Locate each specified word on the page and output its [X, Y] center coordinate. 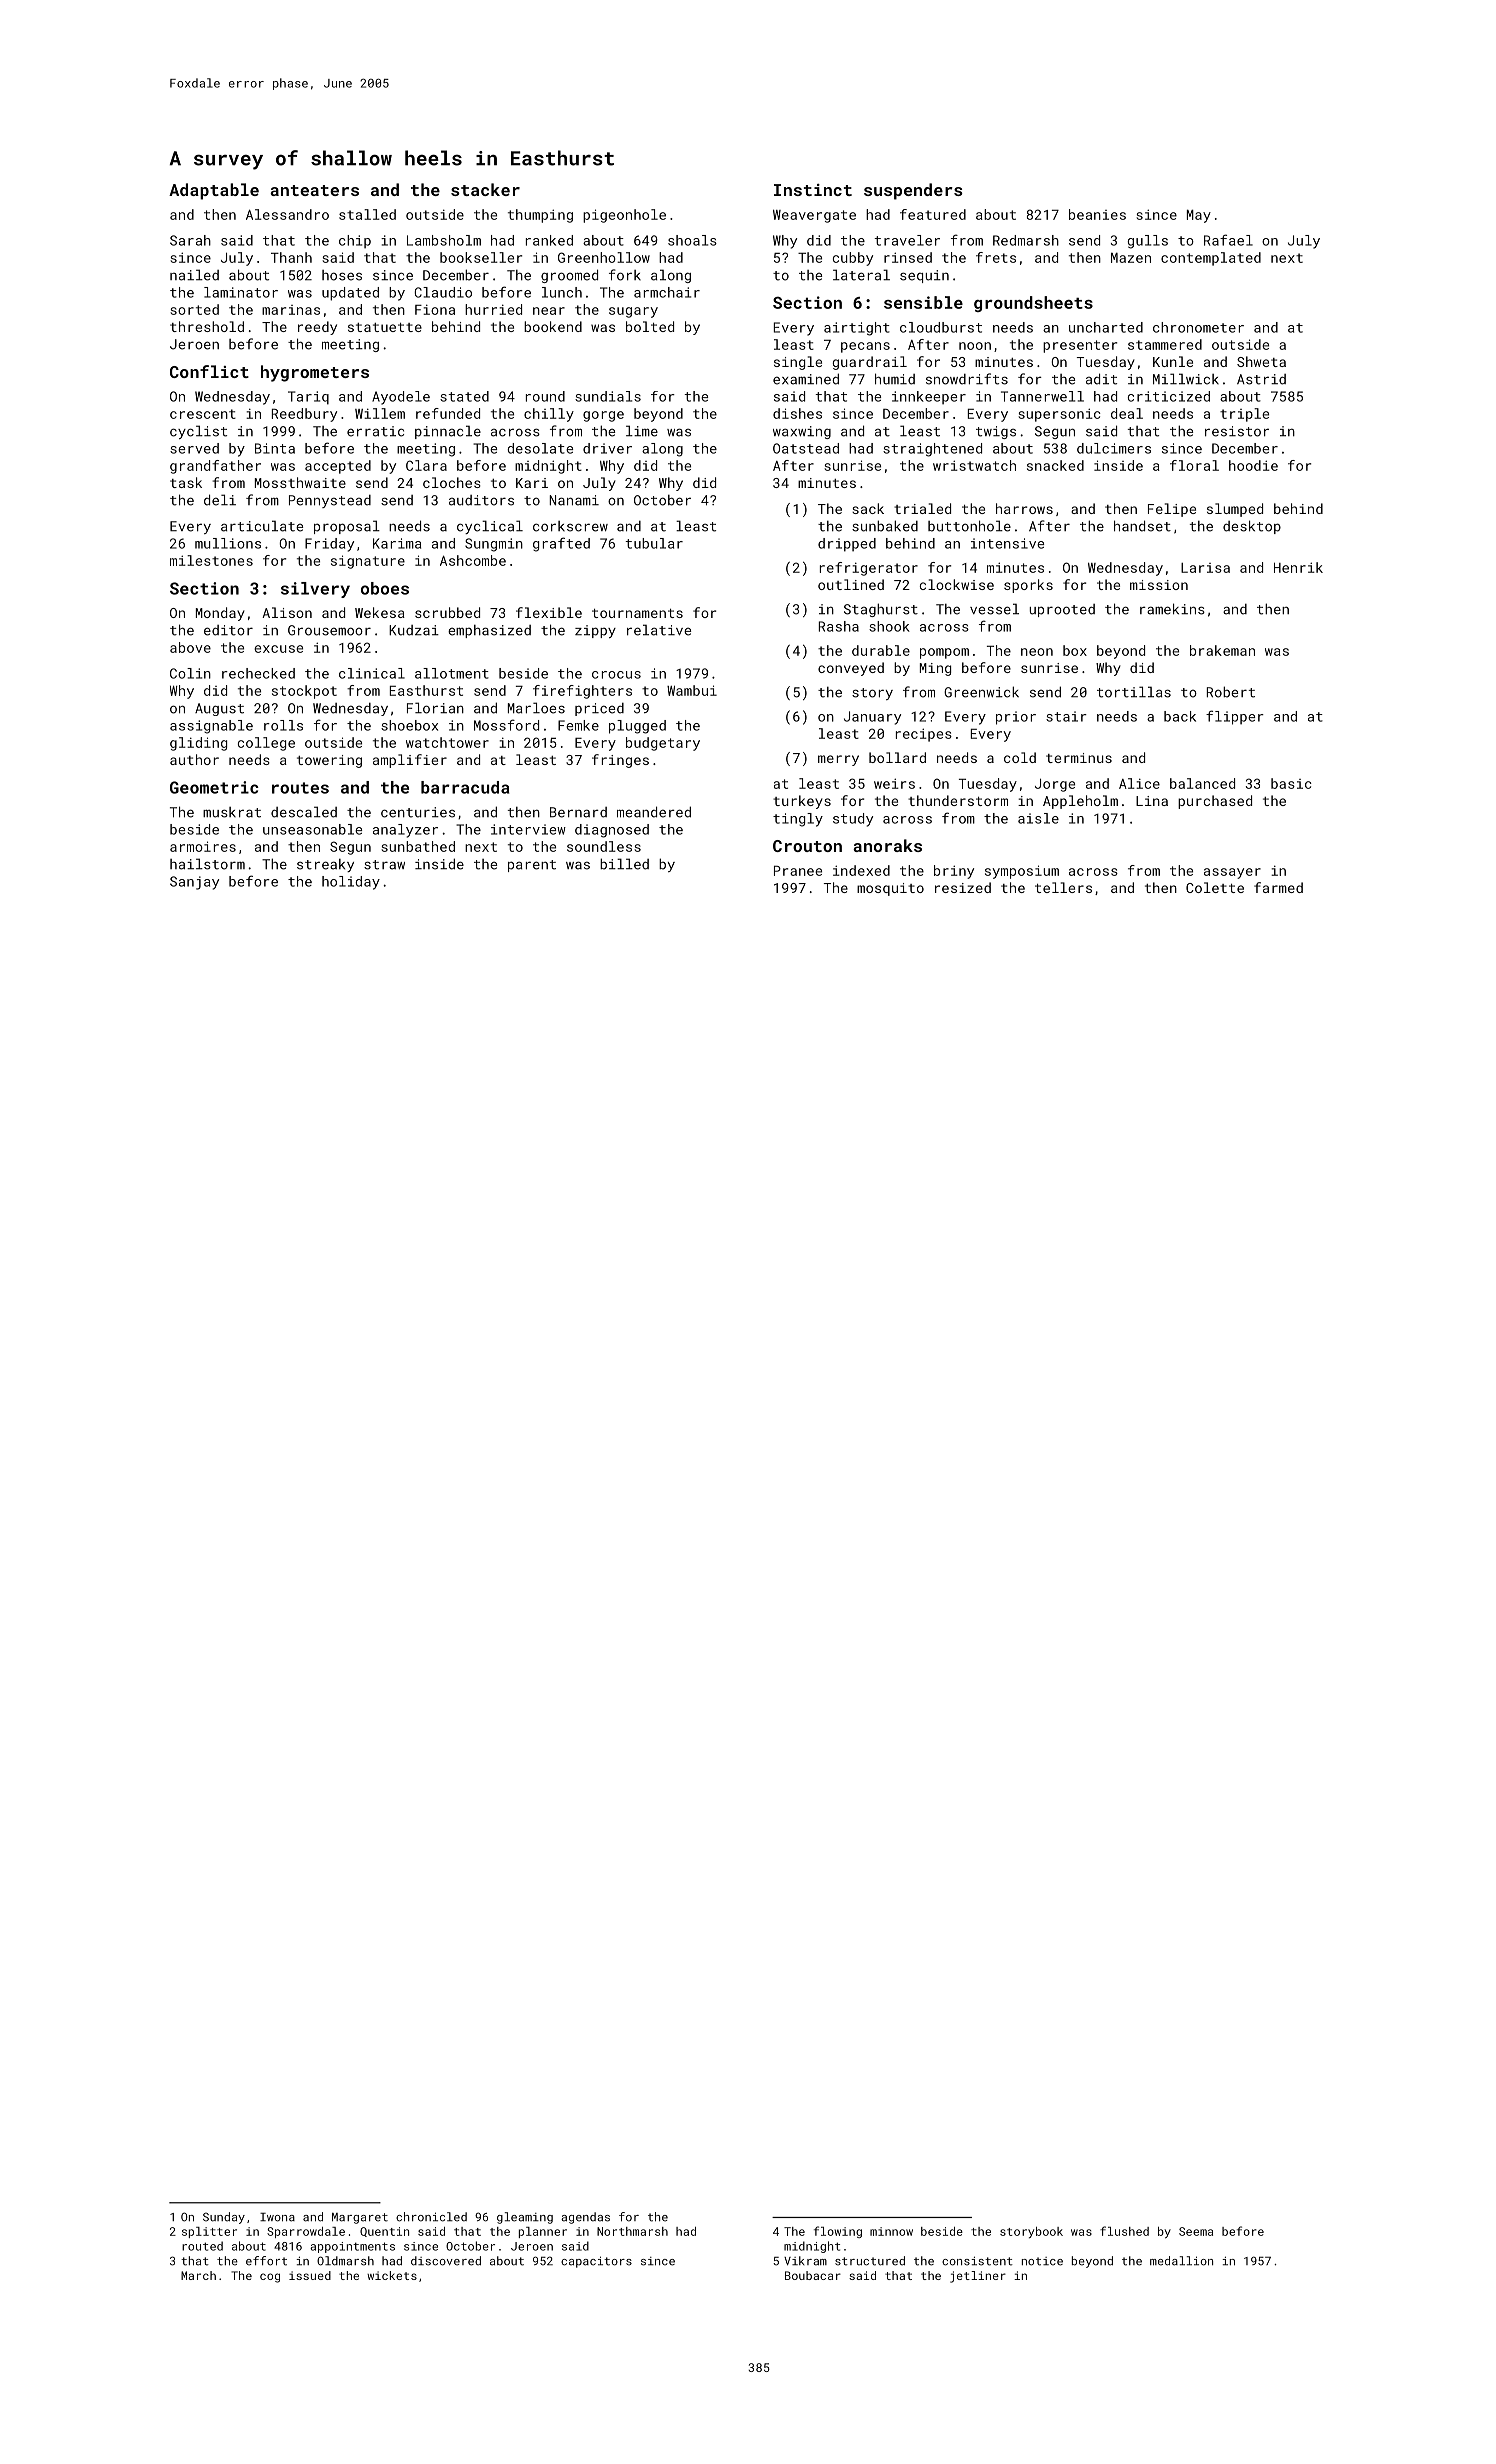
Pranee [798, 871]
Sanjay [194, 883]
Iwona [277, 2217]
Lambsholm [444, 240]
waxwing [802, 432]
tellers [1063, 887]
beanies [1097, 214]
